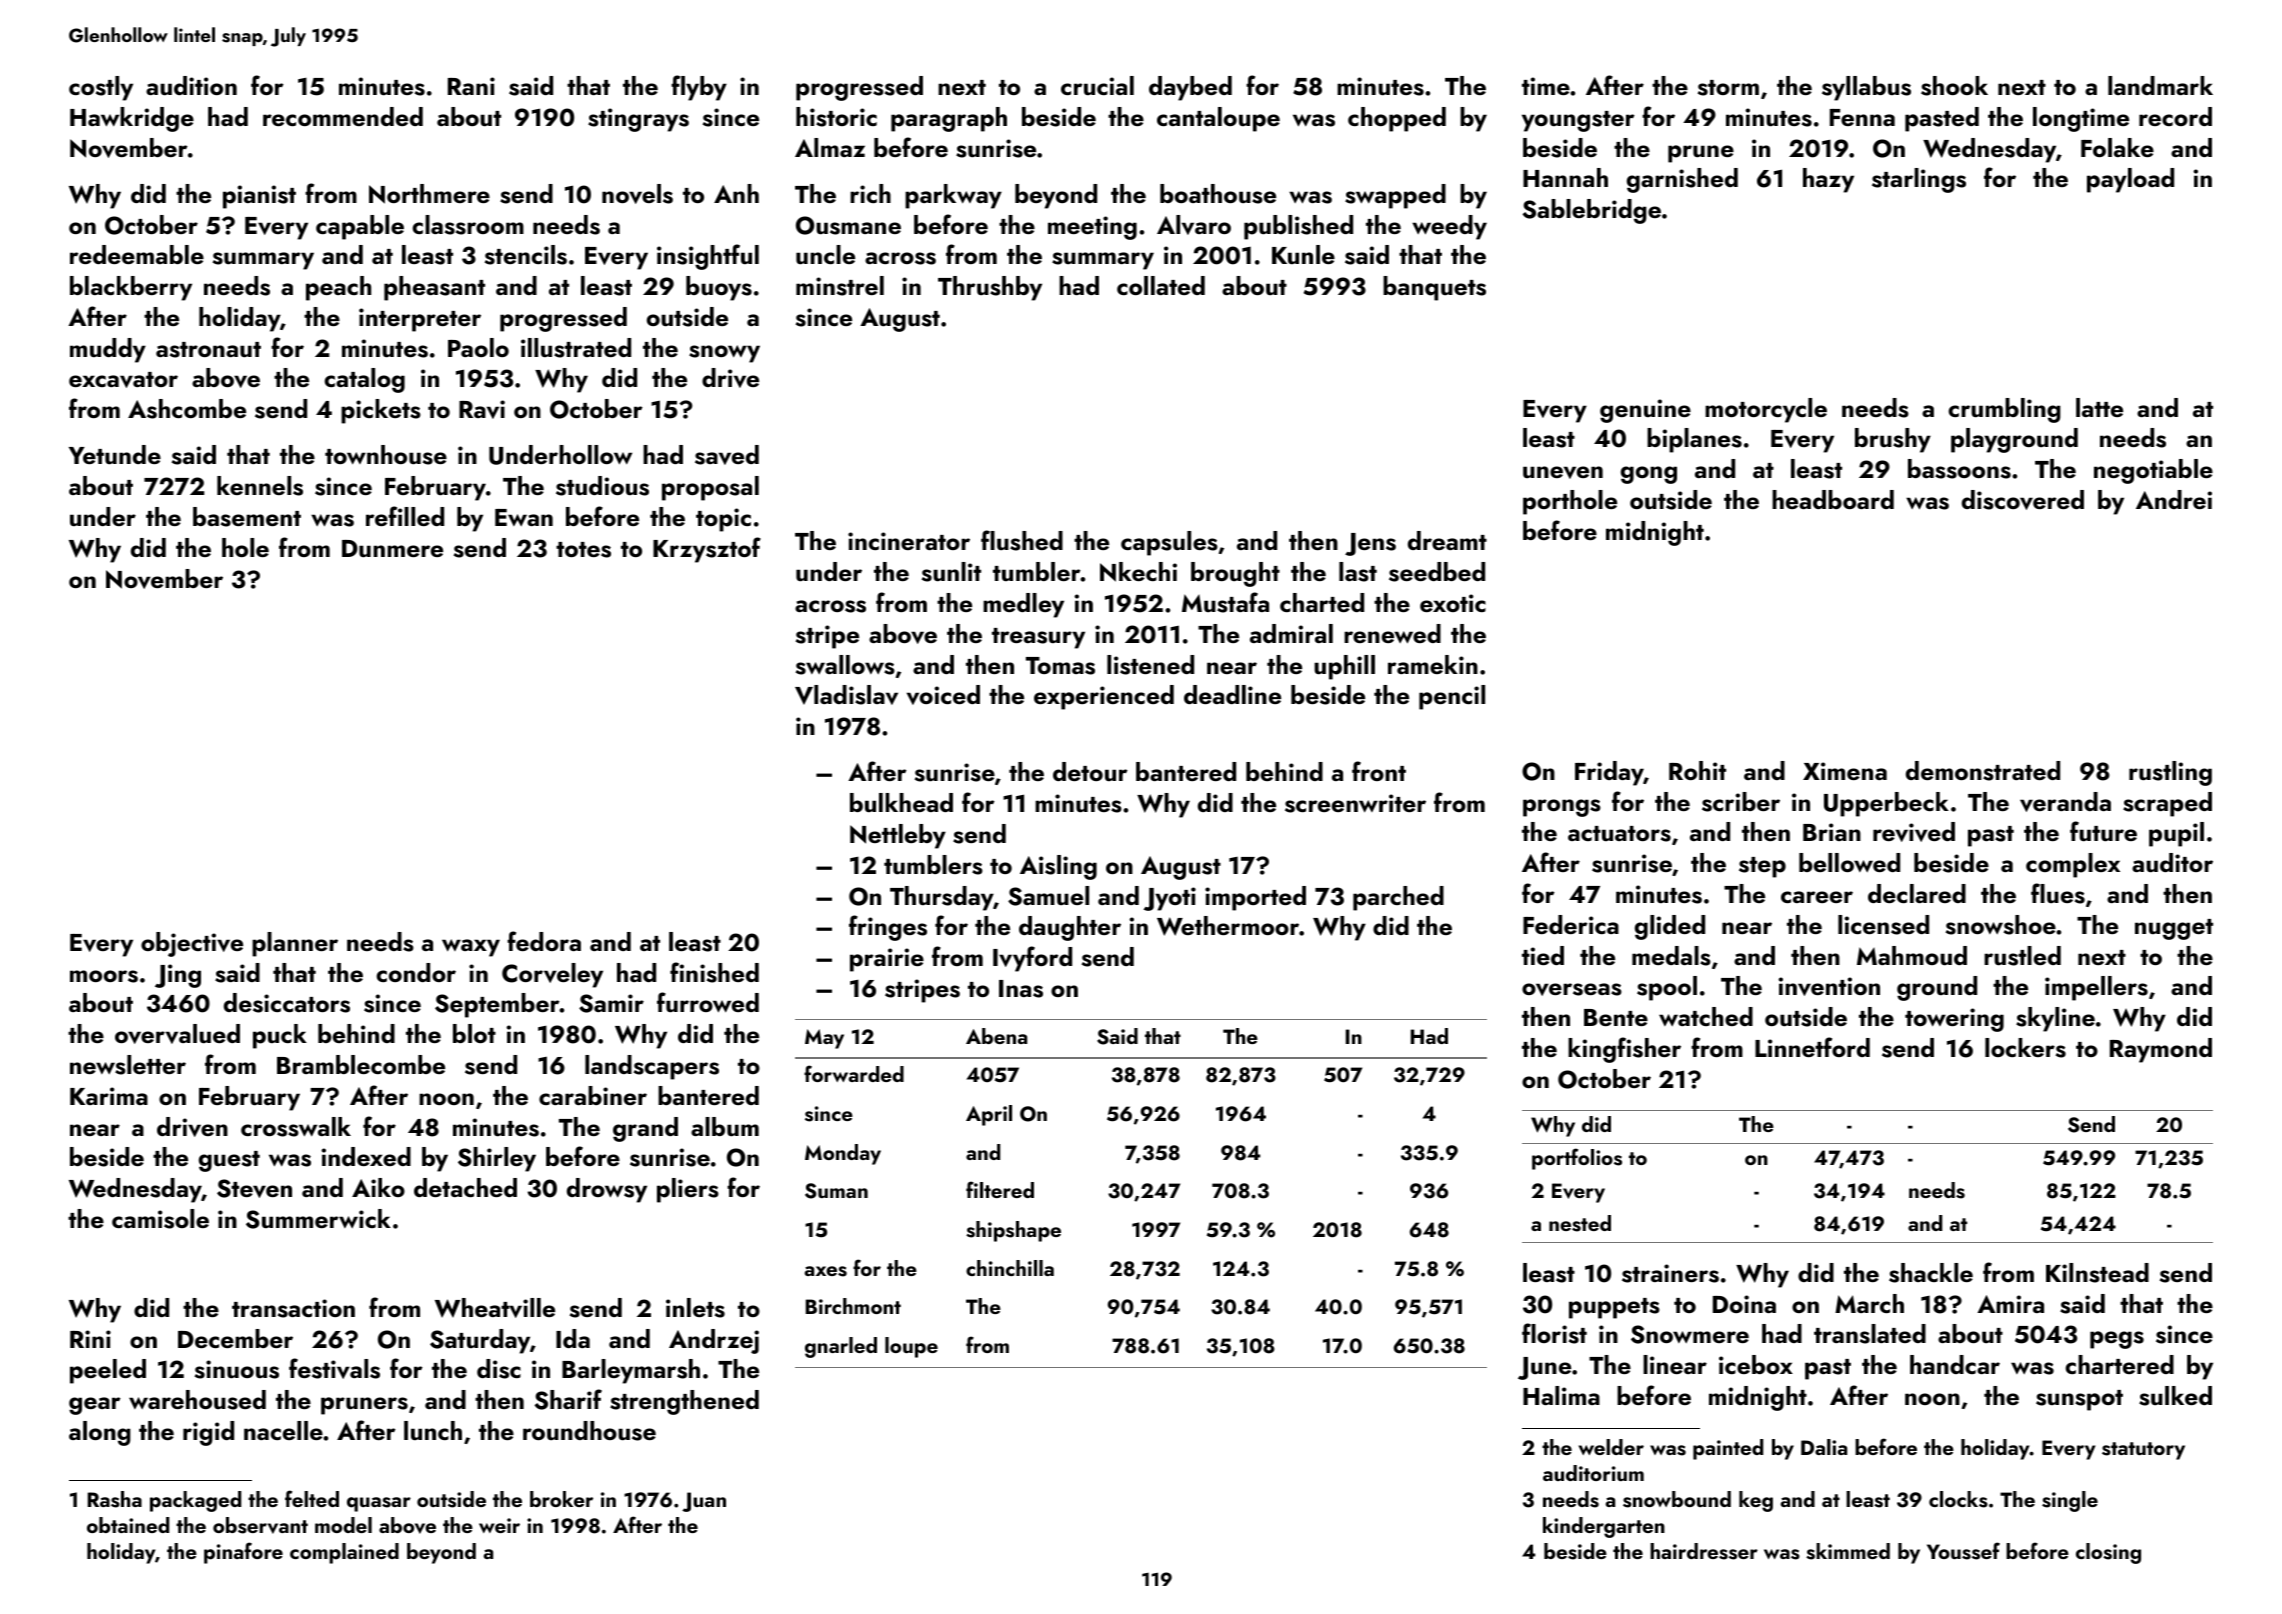 The image size is (2282, 1614). What do you see at coordinates (1022, 540) in the screenshot?
I see `flushed` at bounding box center [1022, 540].
